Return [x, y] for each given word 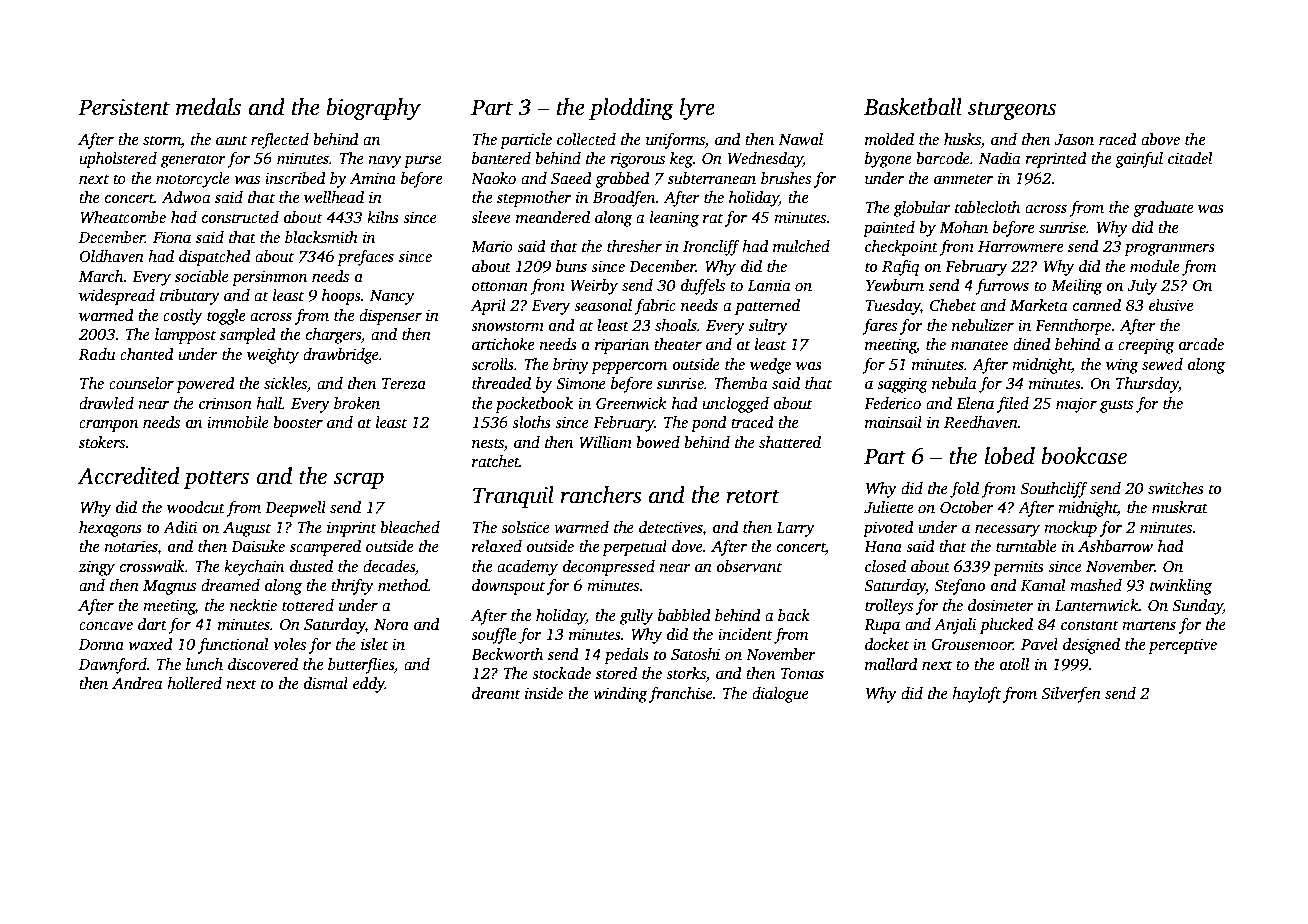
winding [620, 695]
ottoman [500, 286]
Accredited [128, 476]
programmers [1169, 250]
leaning [674, 219]
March [101, 276]
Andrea [137, 683]
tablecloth [987, 207]
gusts [1116, 406]
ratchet [496, 461]
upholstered [118, 160]
